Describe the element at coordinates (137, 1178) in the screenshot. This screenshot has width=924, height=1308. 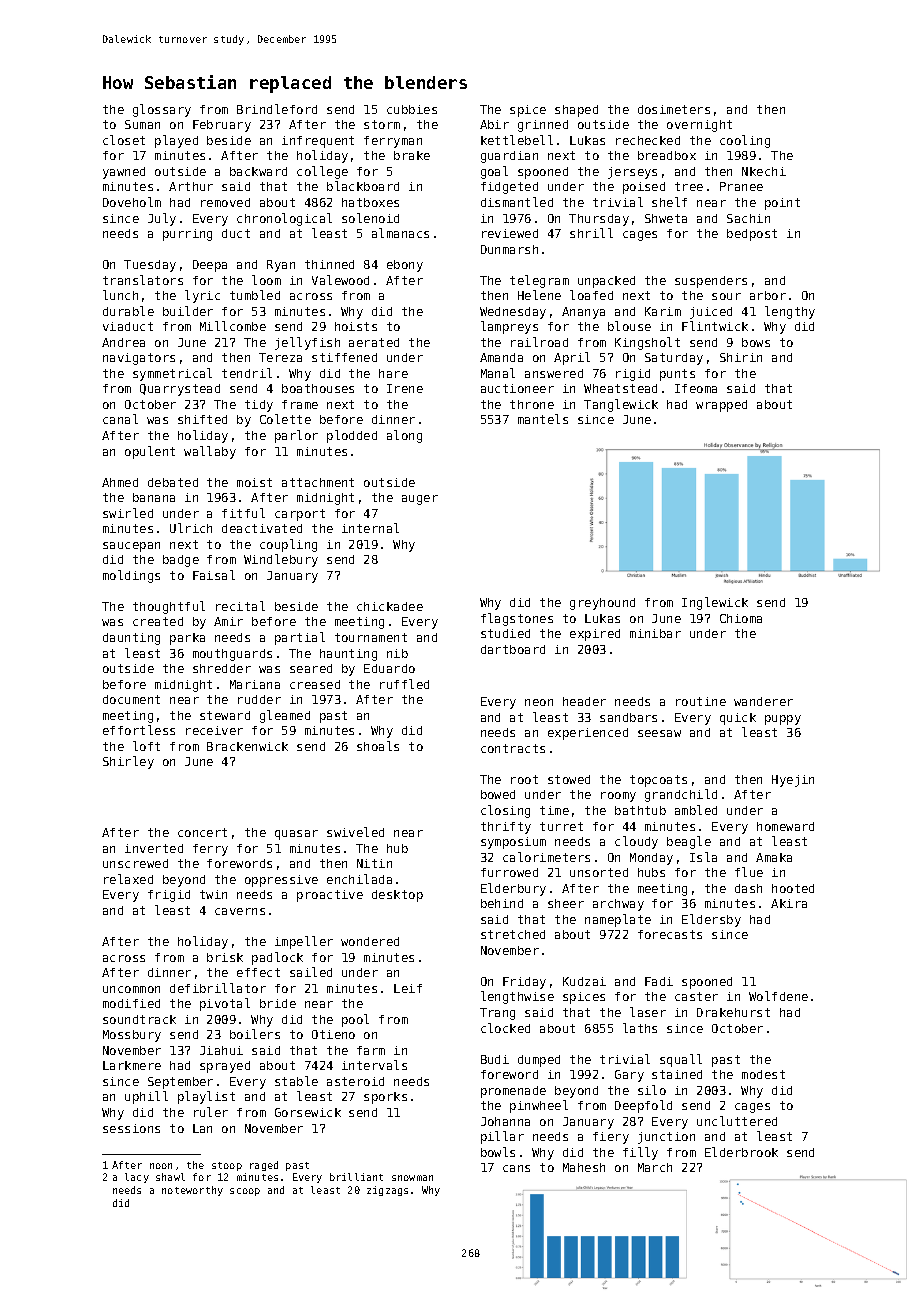
I see `lacy` at that location.
